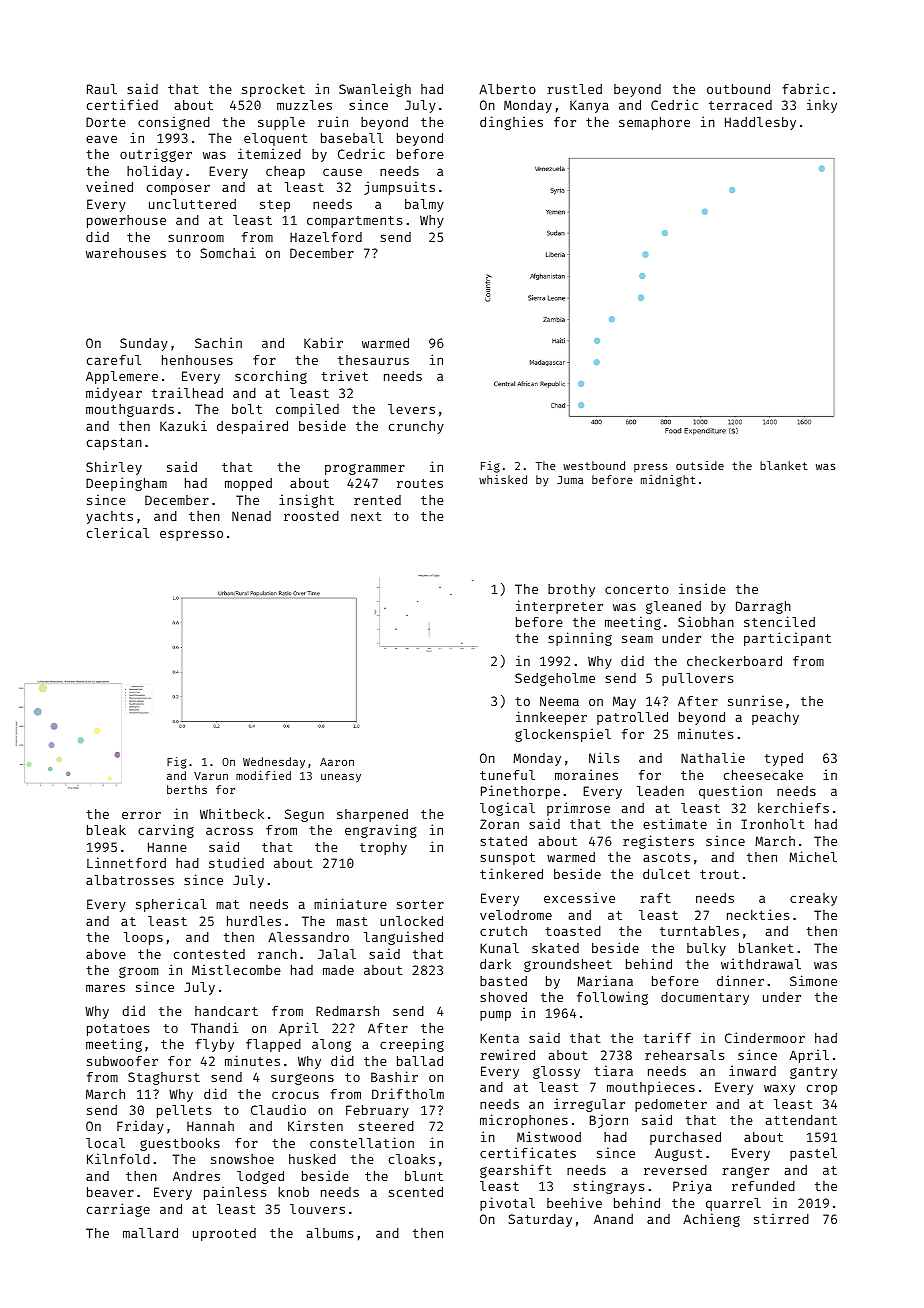 This screenshot has height=1308, width=924. I want to click on Aaron, so click(337, 762).
